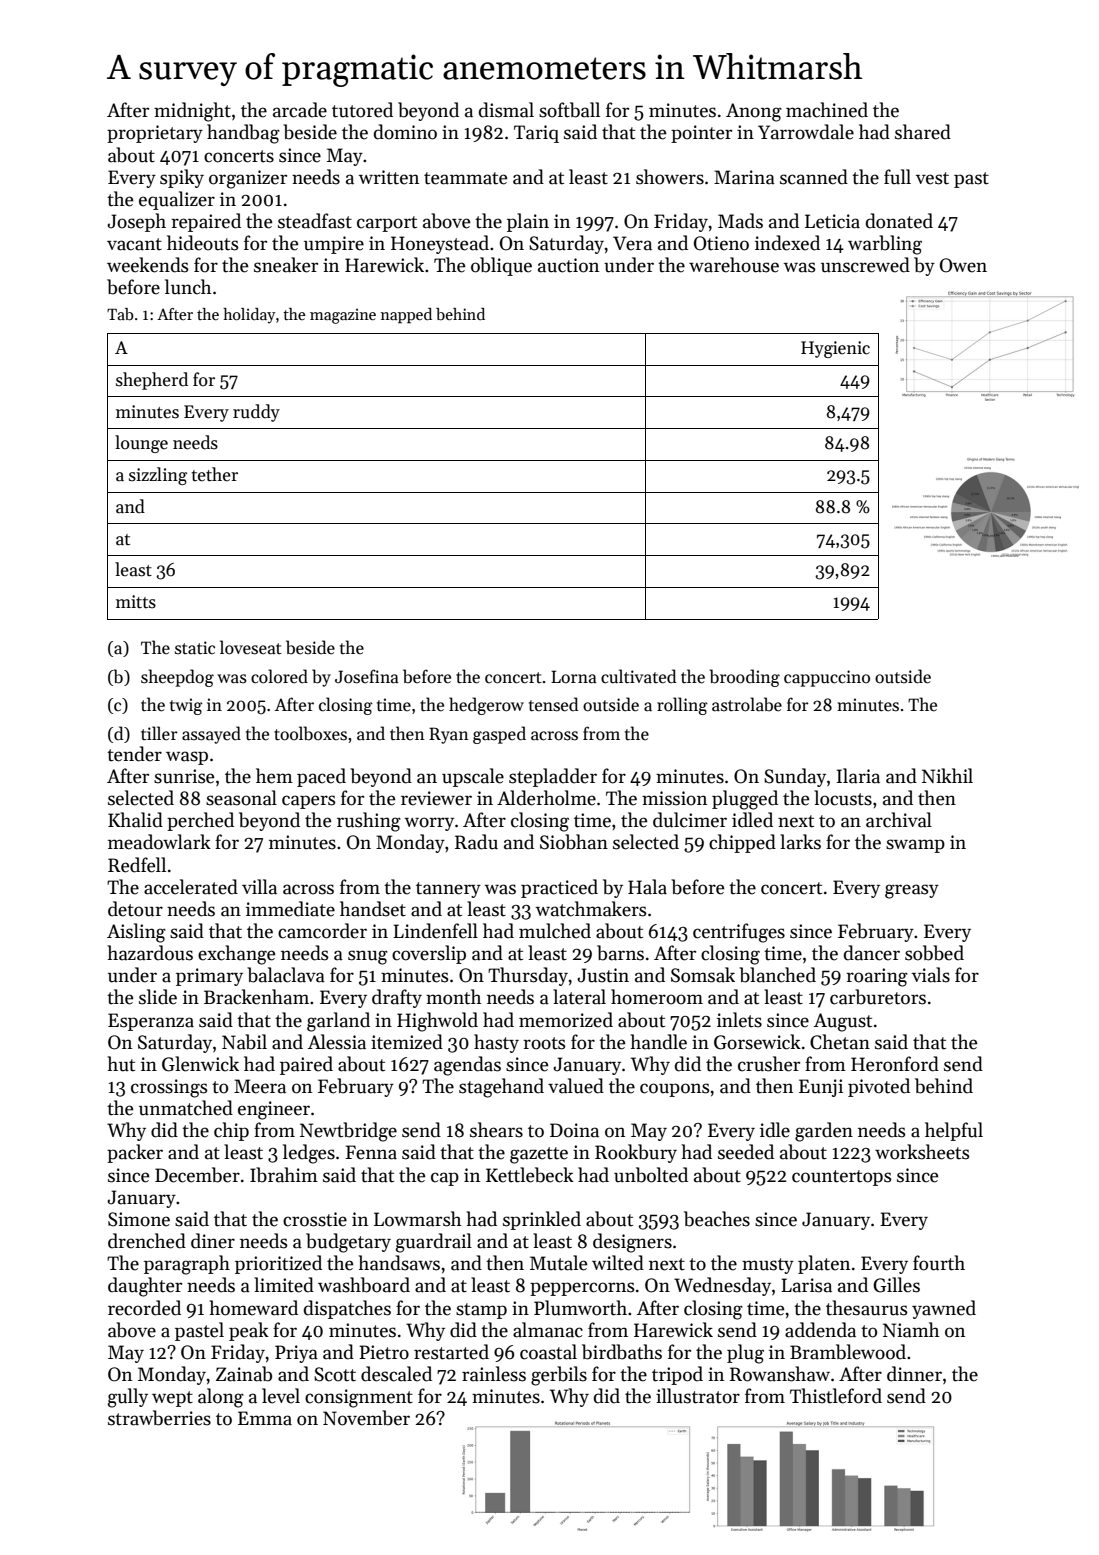  What do you see at coordinates (568, 265) in the screenshot?
I see `auction` at bounding box center [568, 265].
